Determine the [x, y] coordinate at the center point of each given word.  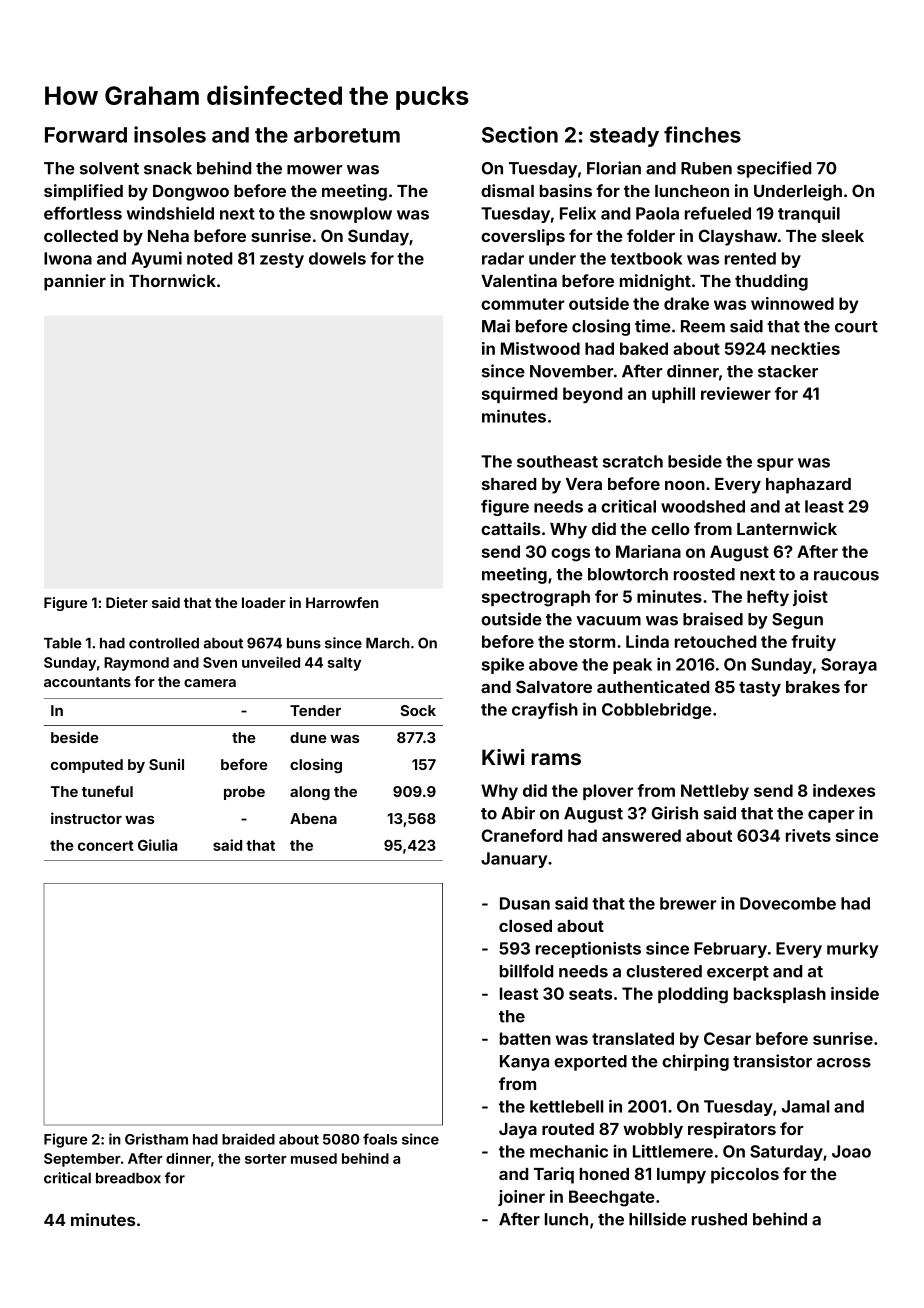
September [82, 1160]
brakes [813, 687]
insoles [170, 134]
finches [702, 134]
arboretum [347, 135]
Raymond [136, 664]
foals [380, 1139]
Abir [518, 813]
